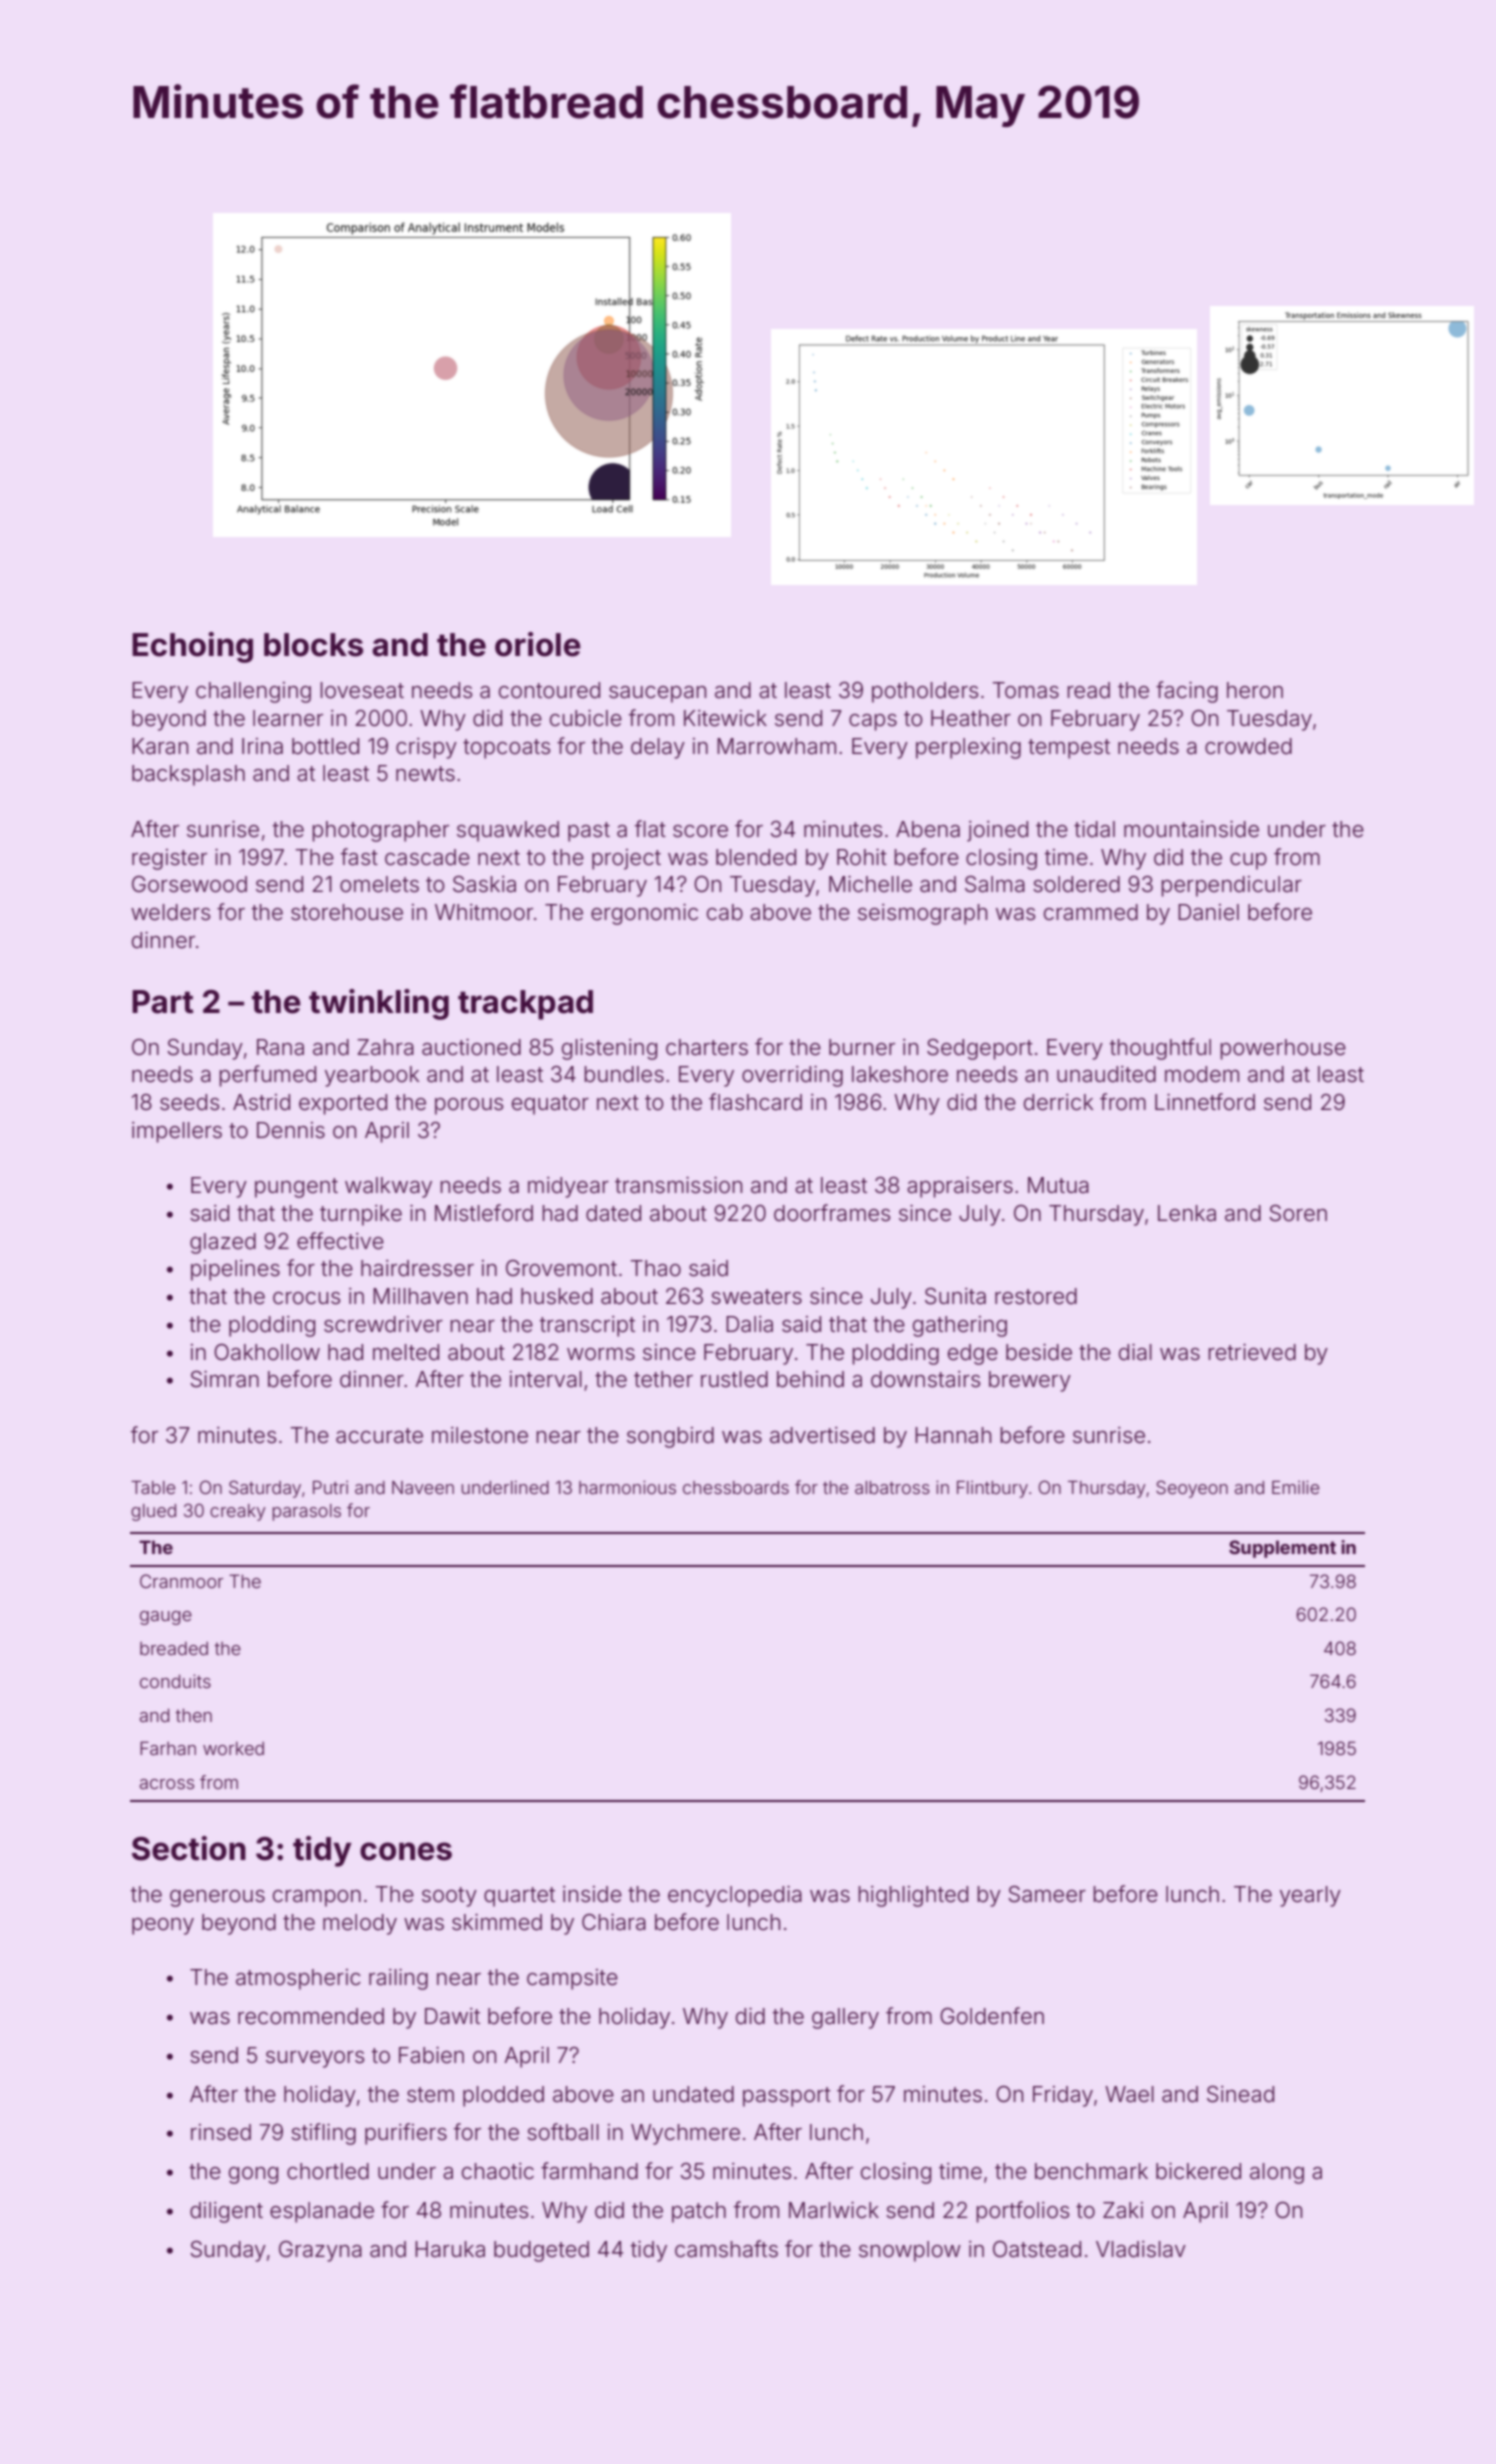 This document has width=1496, height=2464. Describe the element at coordinates (1192, 1489) in the document. I see `Seoyeon` at that location.
